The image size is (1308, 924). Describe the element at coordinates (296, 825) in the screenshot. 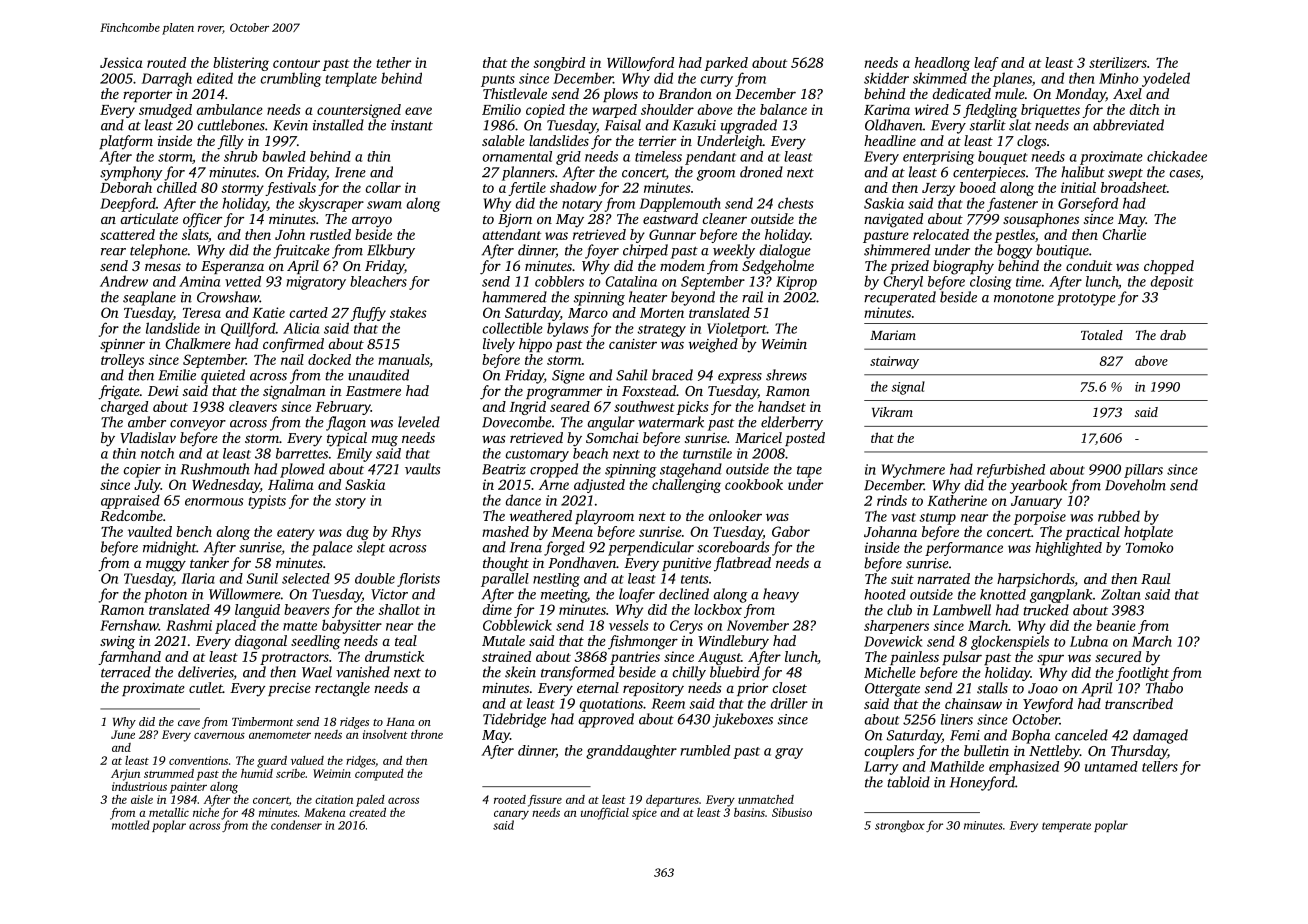

I see `condenser` at that location.
